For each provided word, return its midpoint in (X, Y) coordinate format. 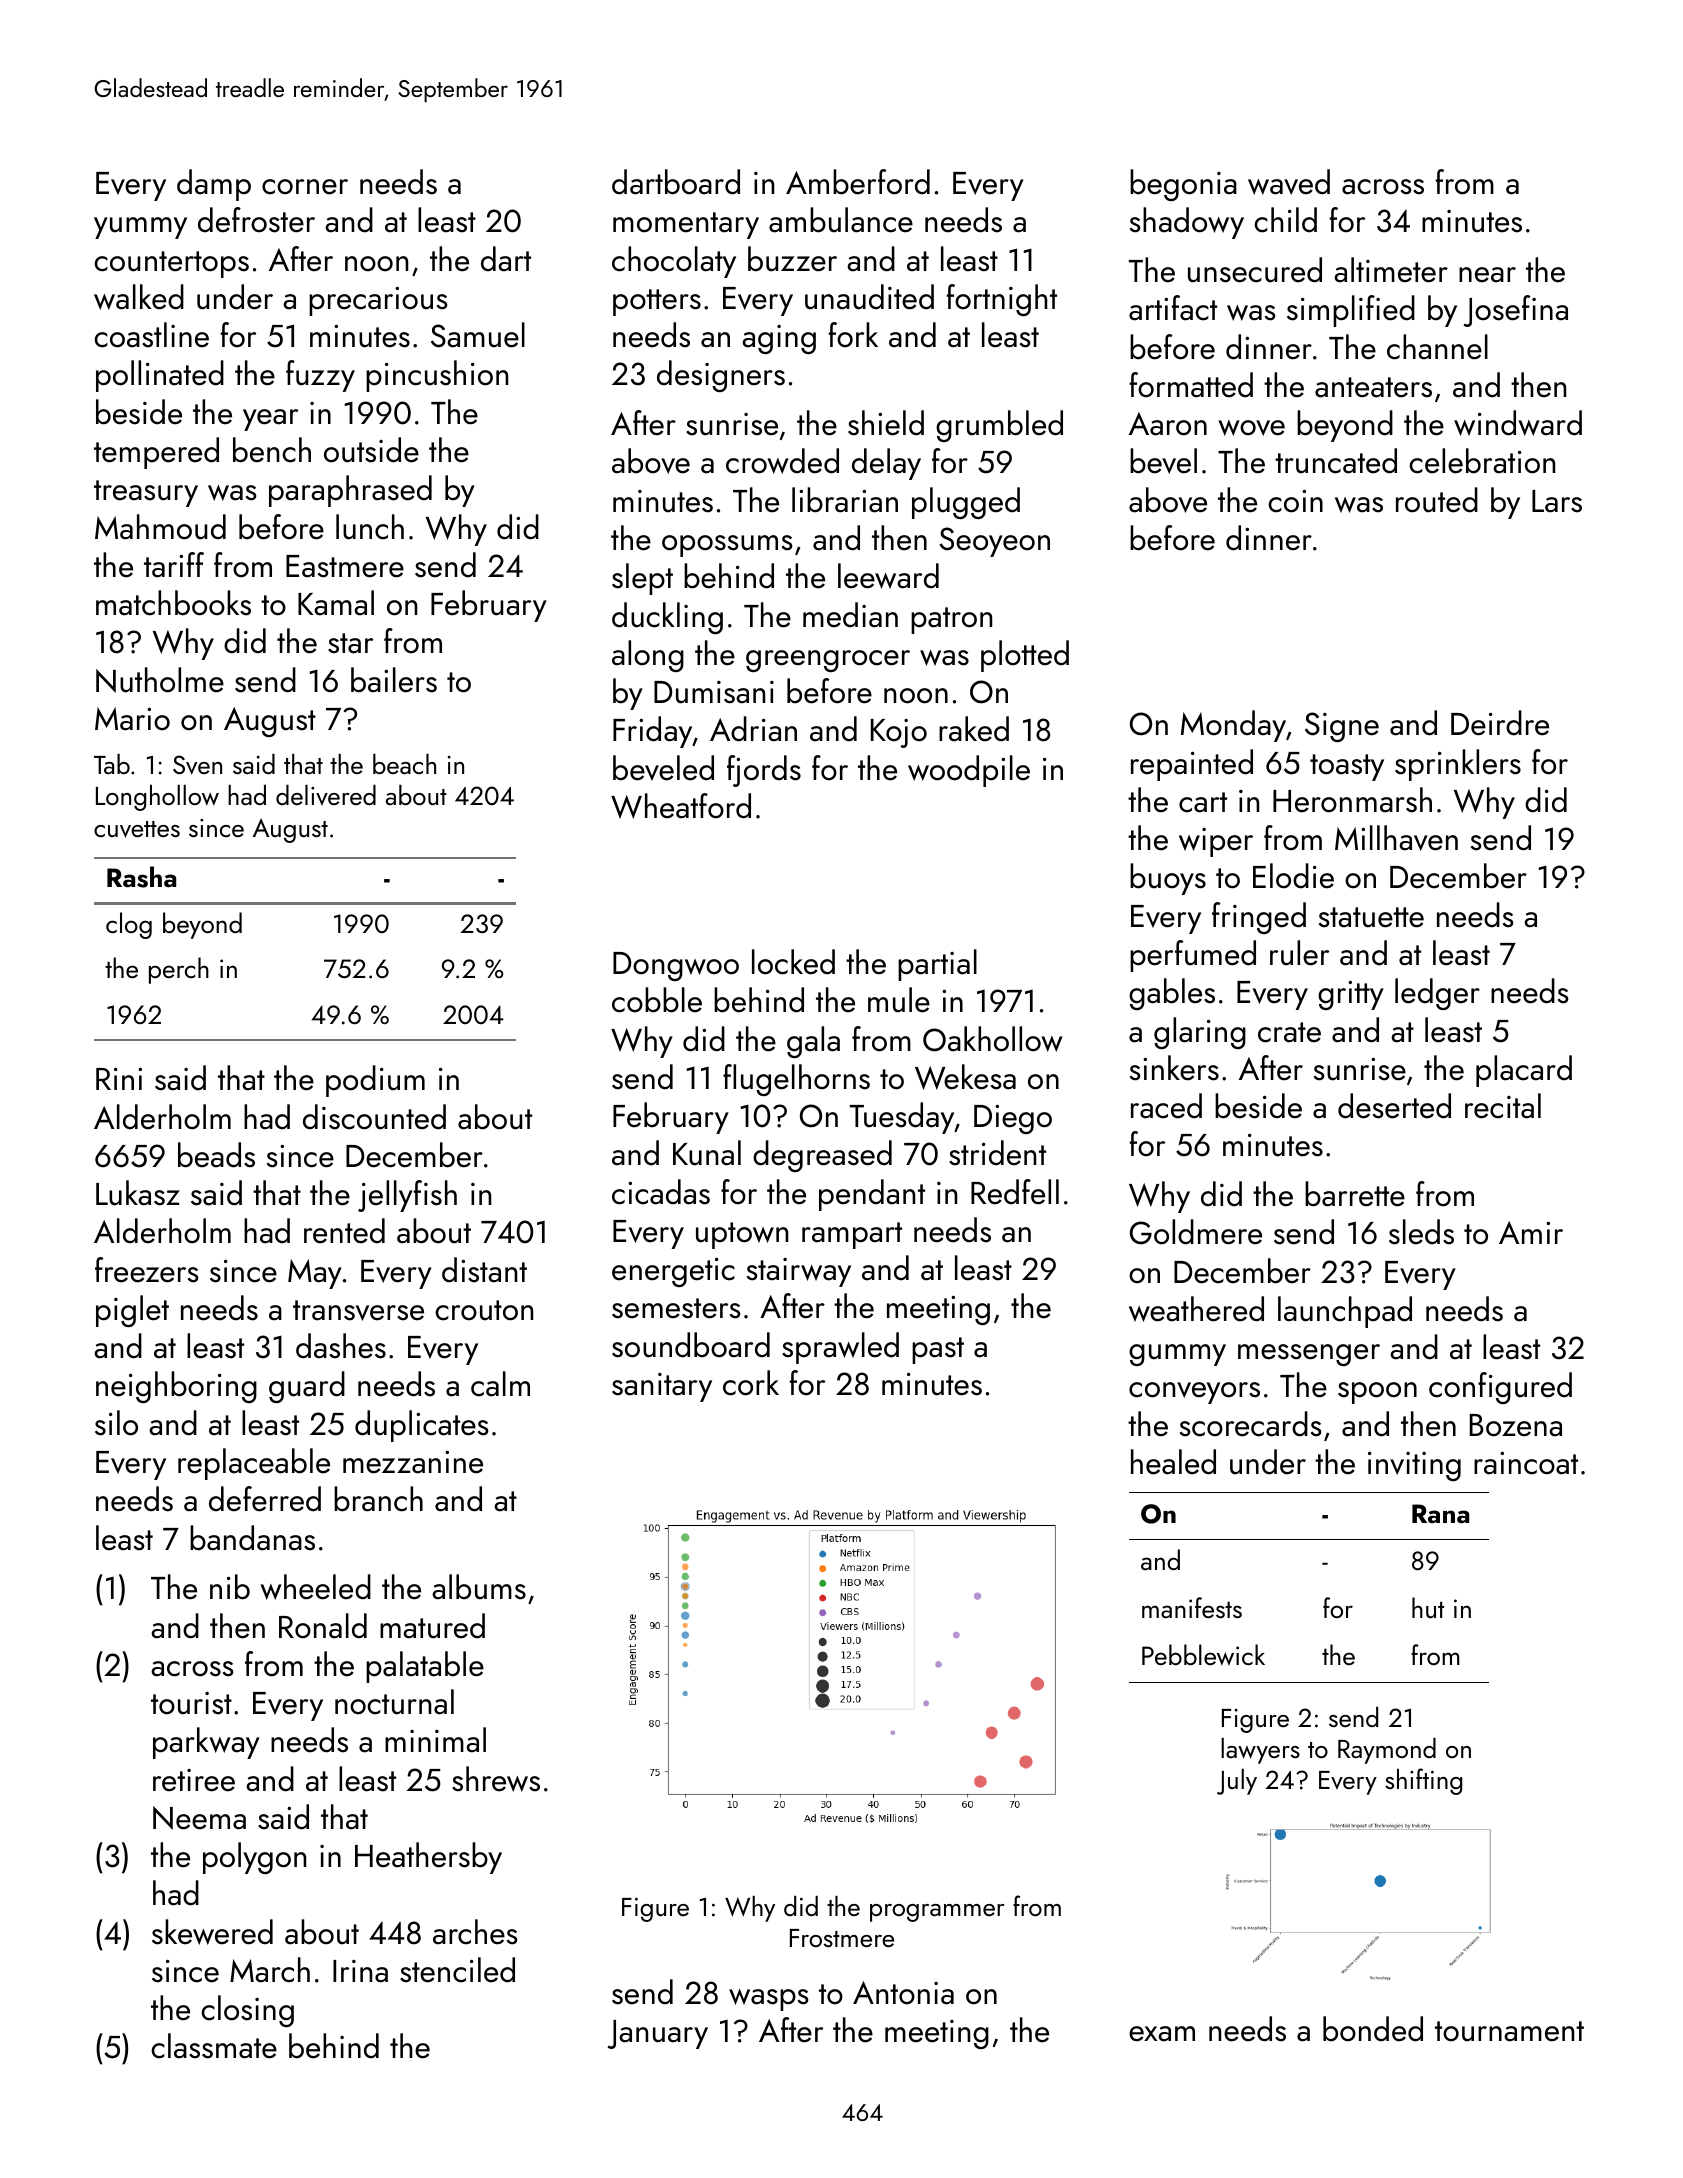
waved (1289, 182)
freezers (146, 1270)
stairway (799, 1272)
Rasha (141, 877)
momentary (686, 225)
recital (1503, 1106)
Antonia (903, 1993)
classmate (214, 2046)
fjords (764, 771)
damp (214, 185)
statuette (1371, 917)
